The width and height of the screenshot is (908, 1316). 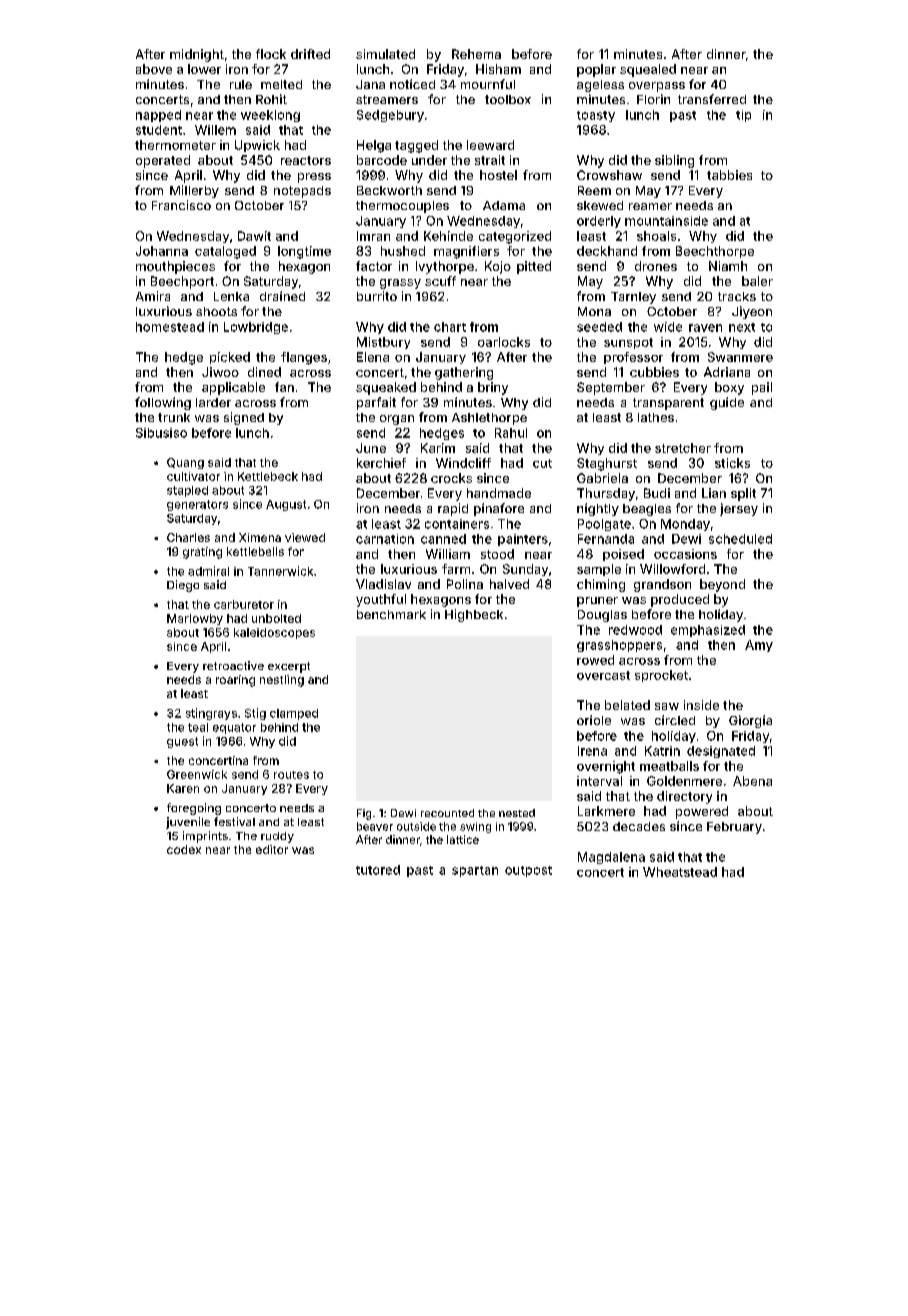 I want to click on Lian, so click(x=714, y=493).
